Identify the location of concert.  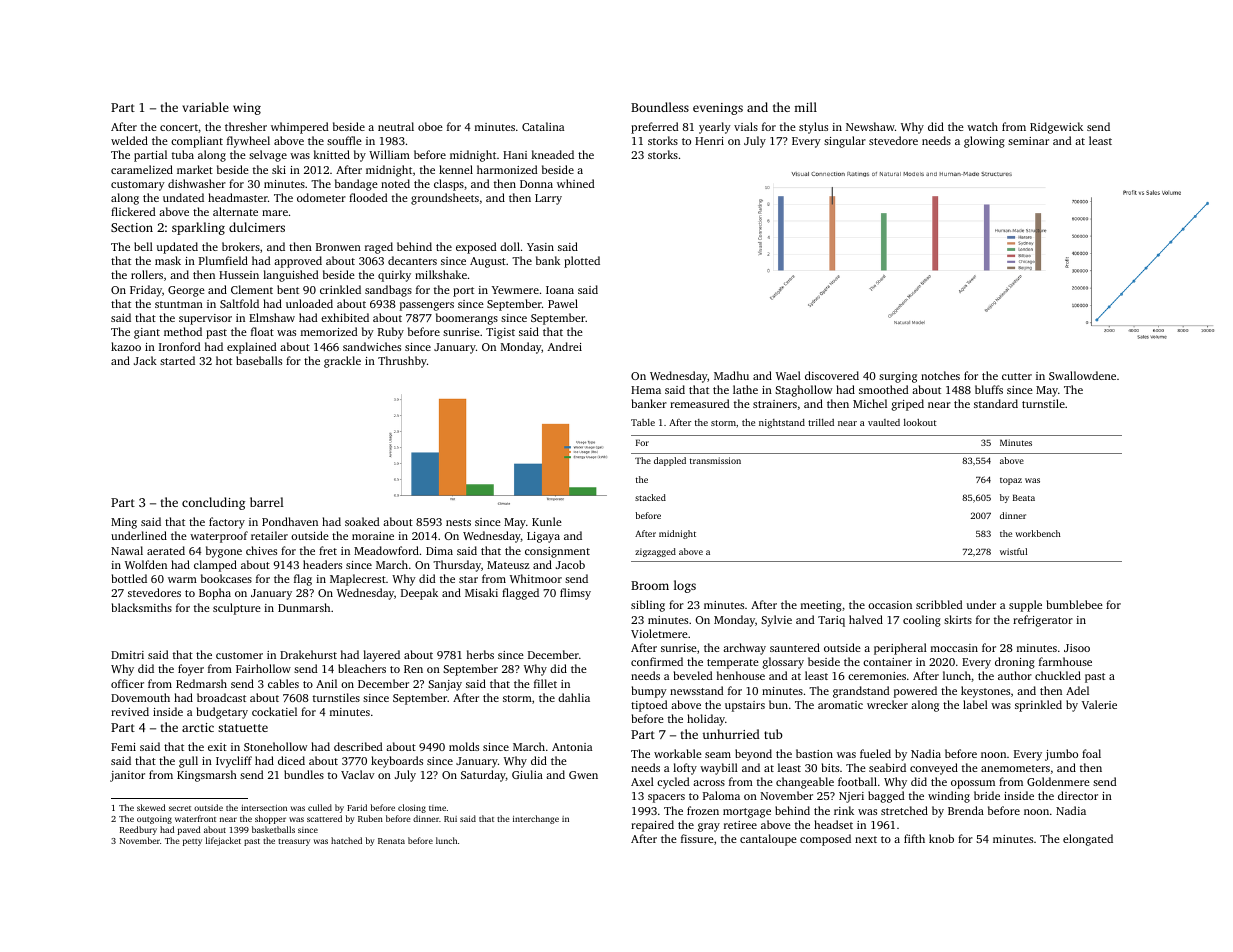
(179, 127).
